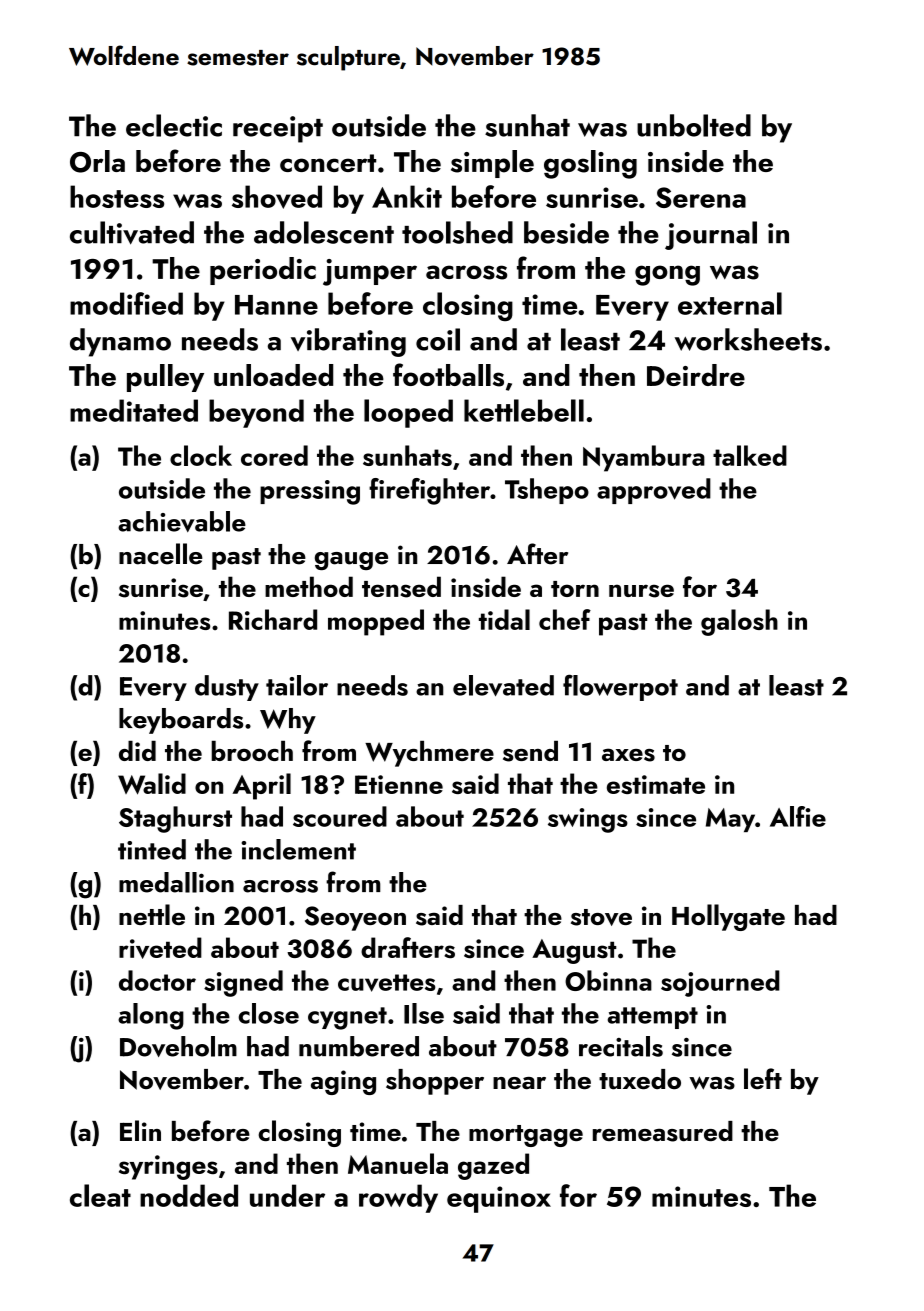 This page has height=1311, width=924. What do you see at coordinates (398, 1163) in the page?
I see `Manuela` at bounding box center [398, 1163].
